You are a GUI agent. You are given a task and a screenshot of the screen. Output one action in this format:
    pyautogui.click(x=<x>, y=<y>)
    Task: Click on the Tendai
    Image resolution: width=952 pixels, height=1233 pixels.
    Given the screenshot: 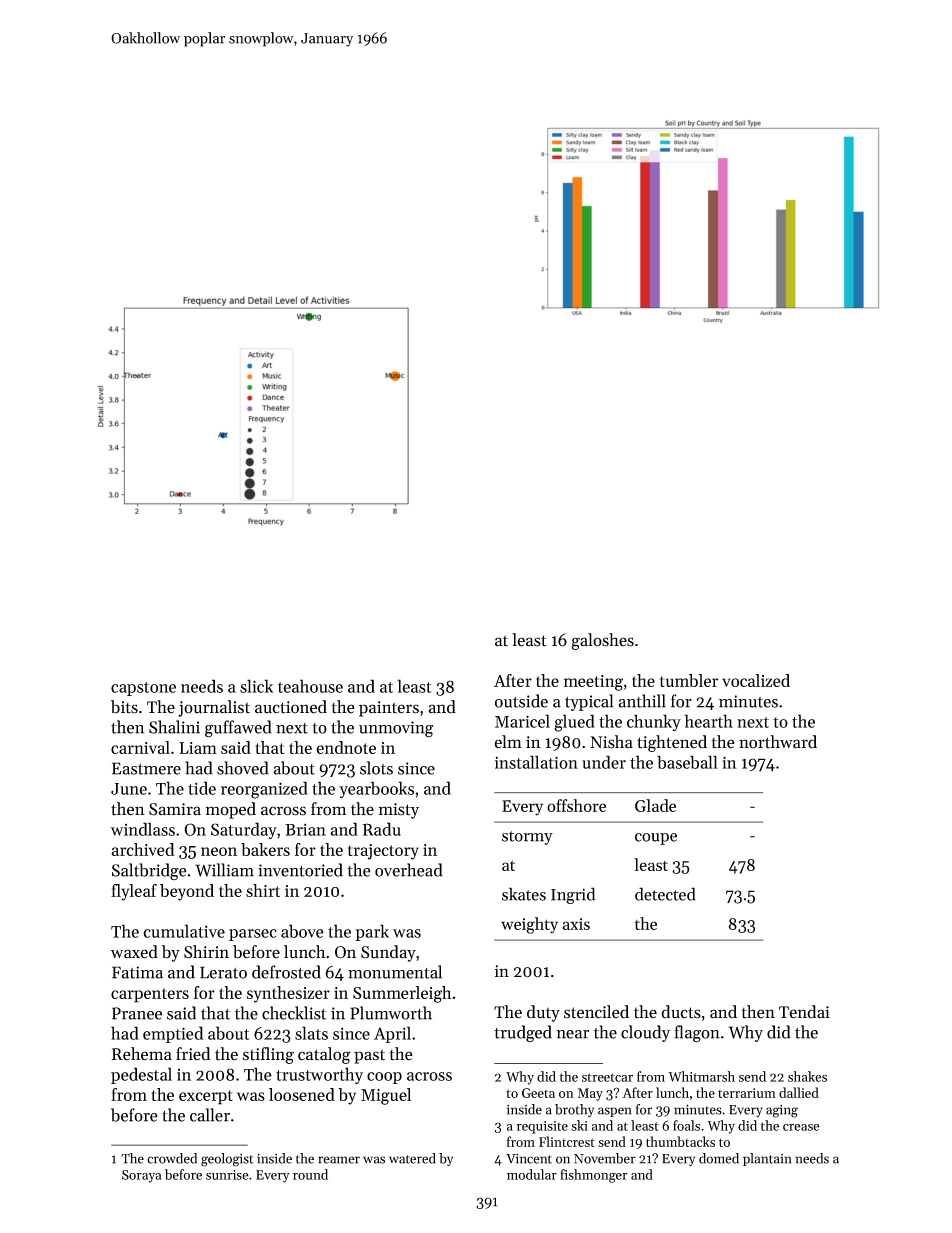 What is the action you would take?
    pyautogui.click(x=804, y=1012)
